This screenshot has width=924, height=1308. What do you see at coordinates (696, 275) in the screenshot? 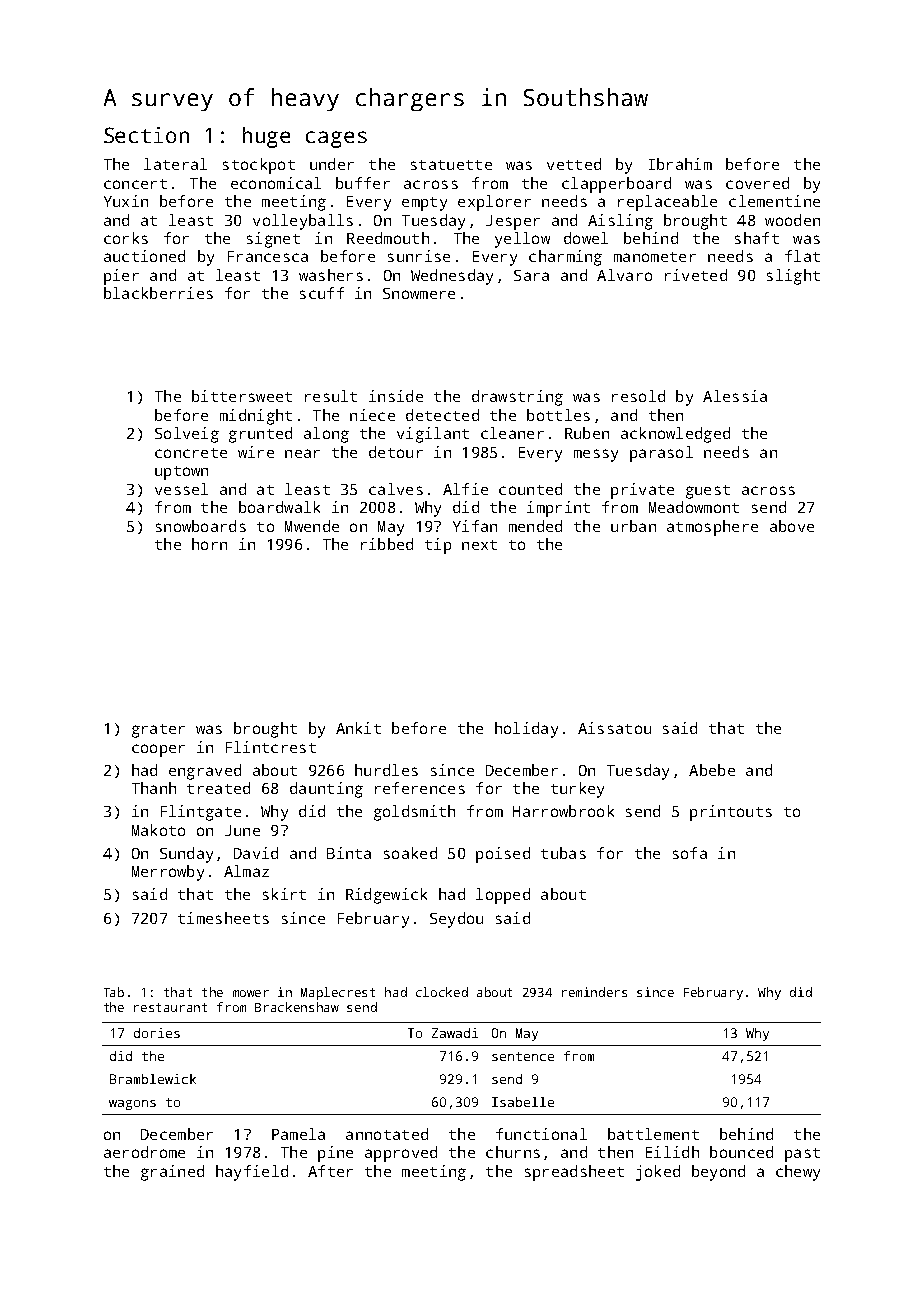
I see `riveted` at bounding box center [696, 275].
